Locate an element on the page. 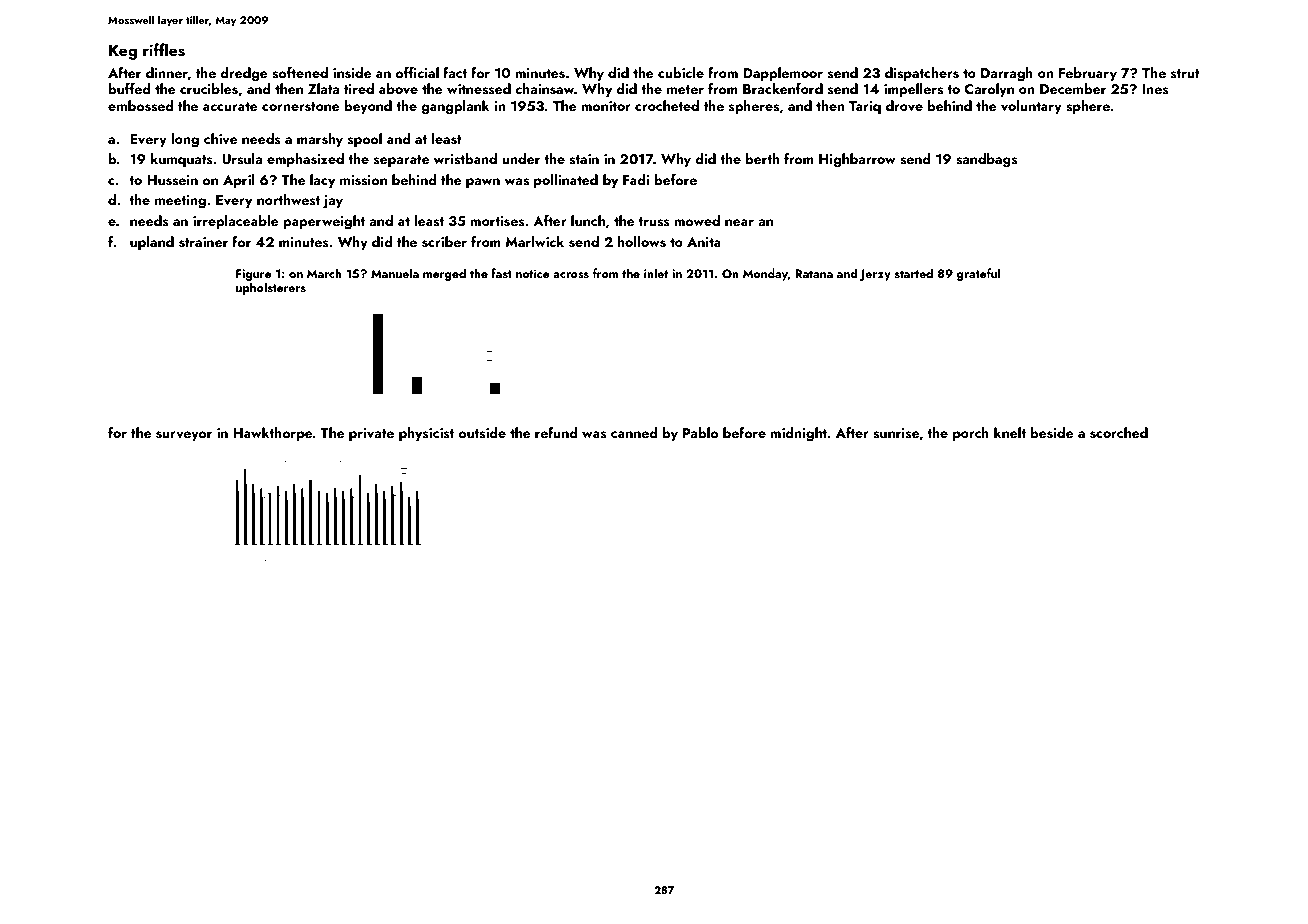 This page has width=1308, height=924. private is located at coordinates (371, 434).
